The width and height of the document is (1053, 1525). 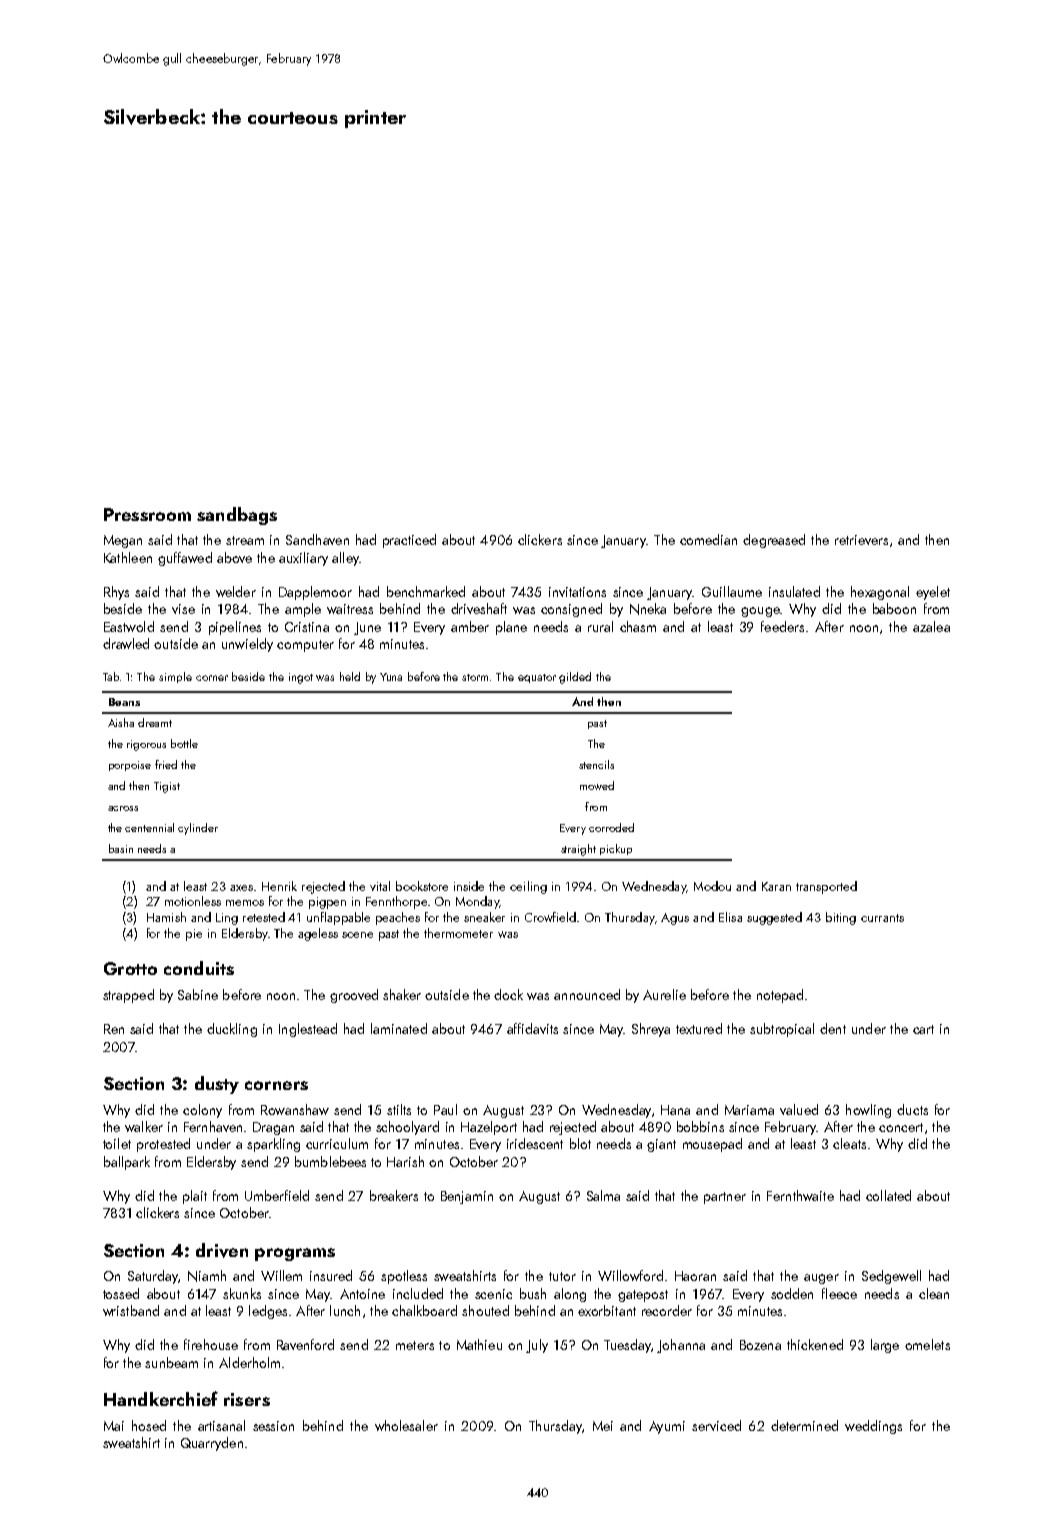 I want to click on retrievers, so click(x=861, y=540).
